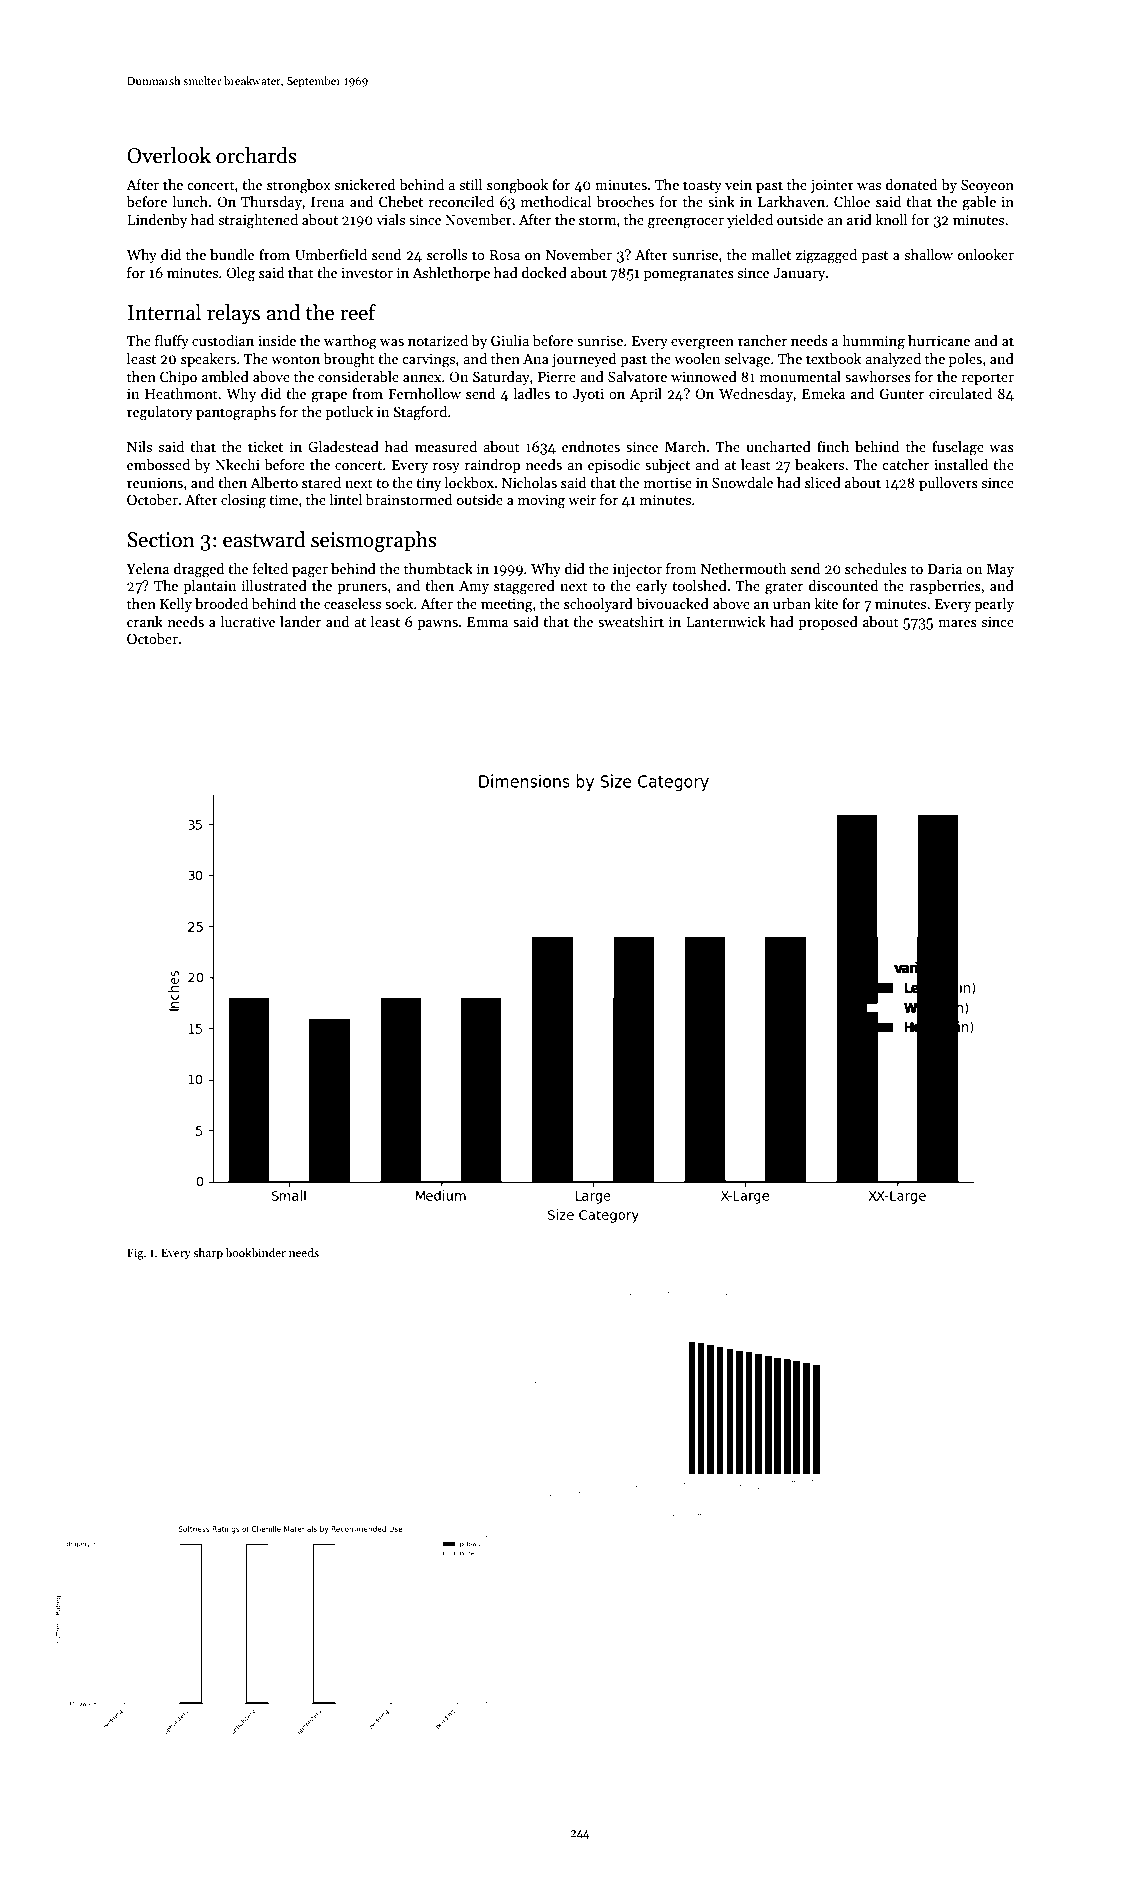  I want to click on bookbinder, so click(255, 1252).
